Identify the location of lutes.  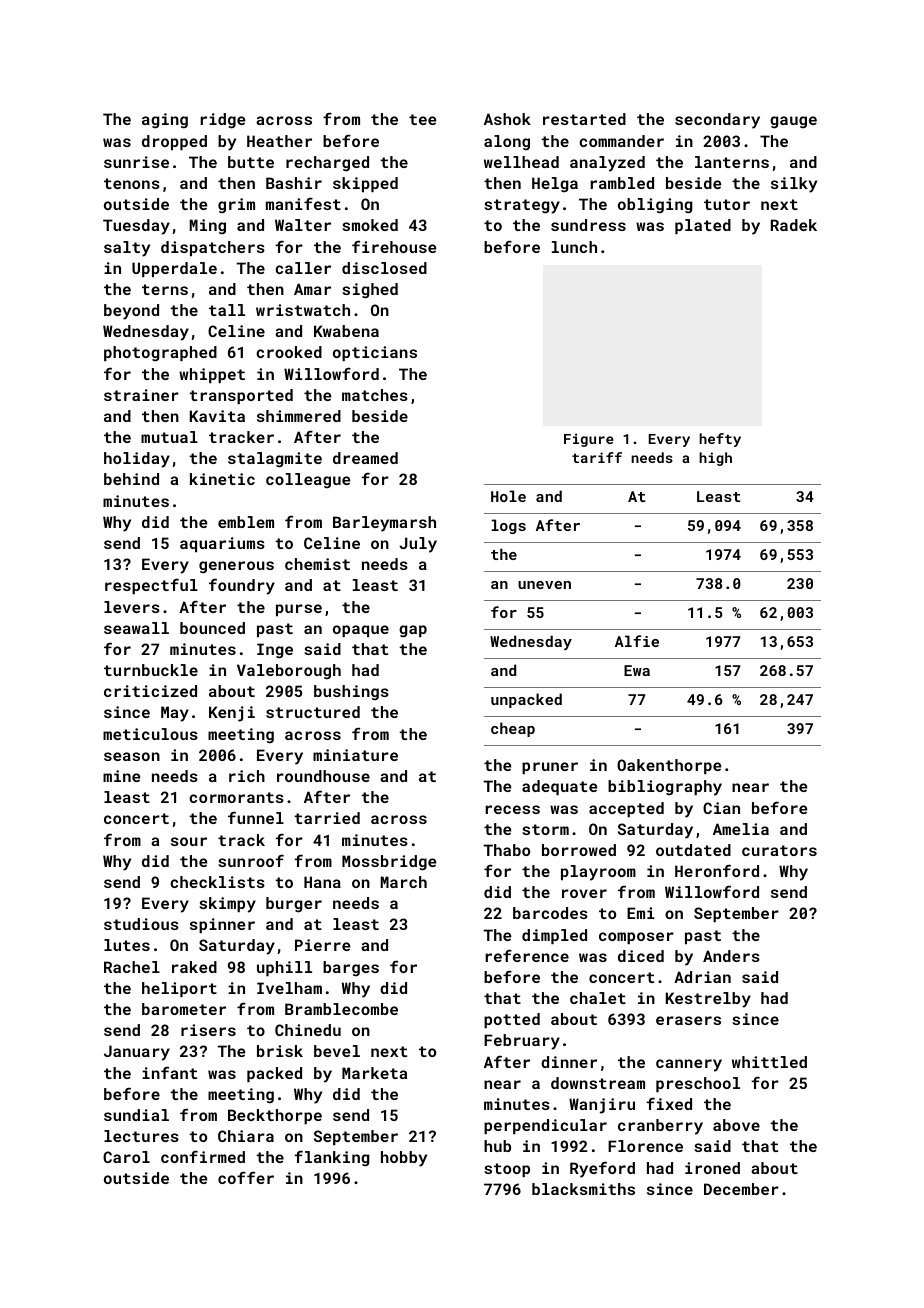
(127, 945).
